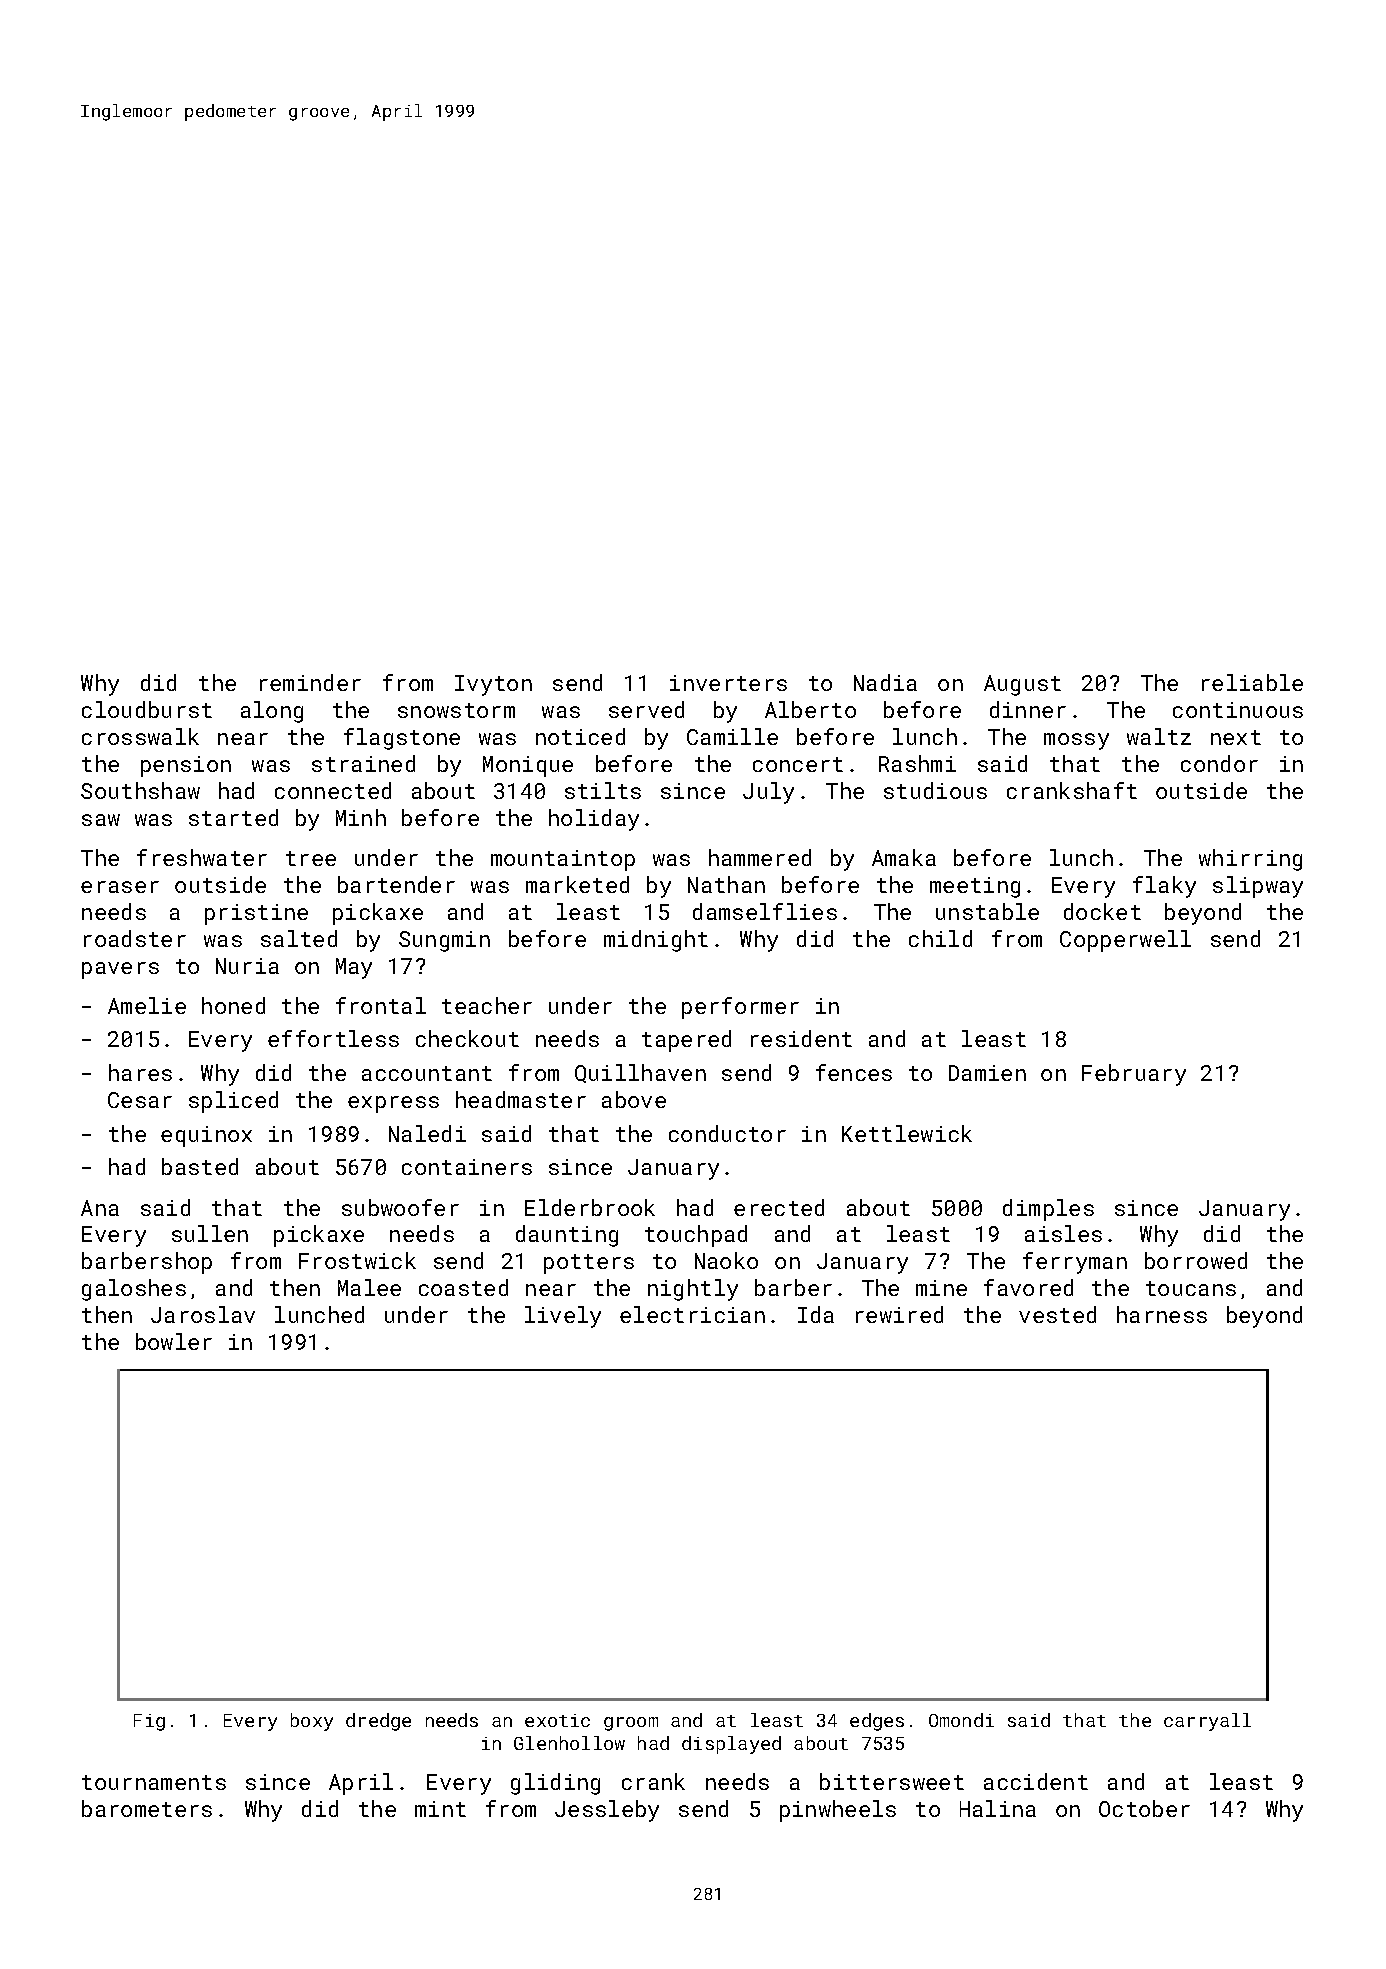 The width and height of the screenshot is (1386, 1969). What do you see at coordinates (631, 1724) in the screenshot?
I see `groom` at bounding box center [631, 1724].
